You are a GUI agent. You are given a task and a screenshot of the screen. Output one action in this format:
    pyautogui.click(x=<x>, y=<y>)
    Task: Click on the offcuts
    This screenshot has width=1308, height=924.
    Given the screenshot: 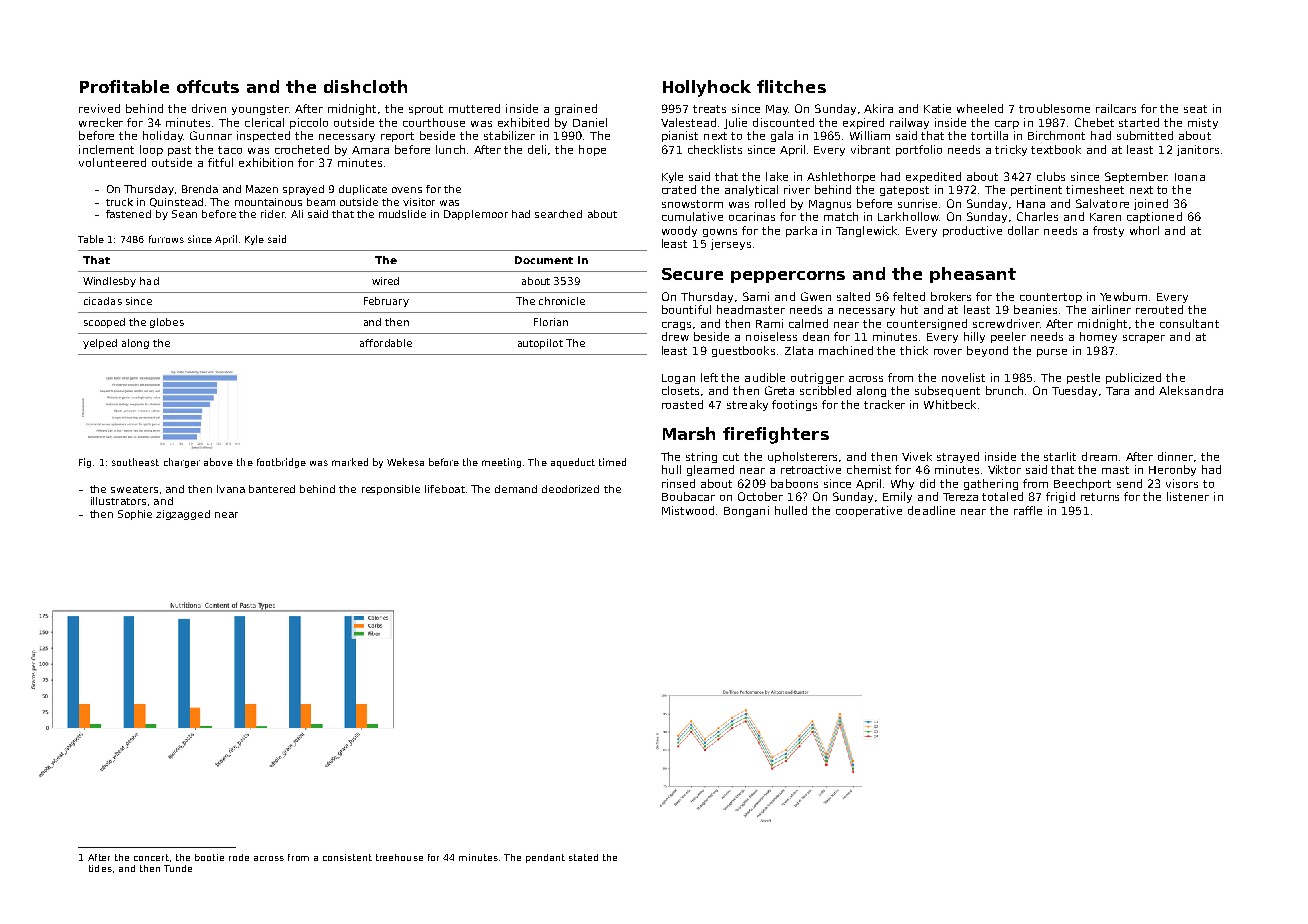 What is the action you would take?
    pyautogui.click(x=208, y=86)
